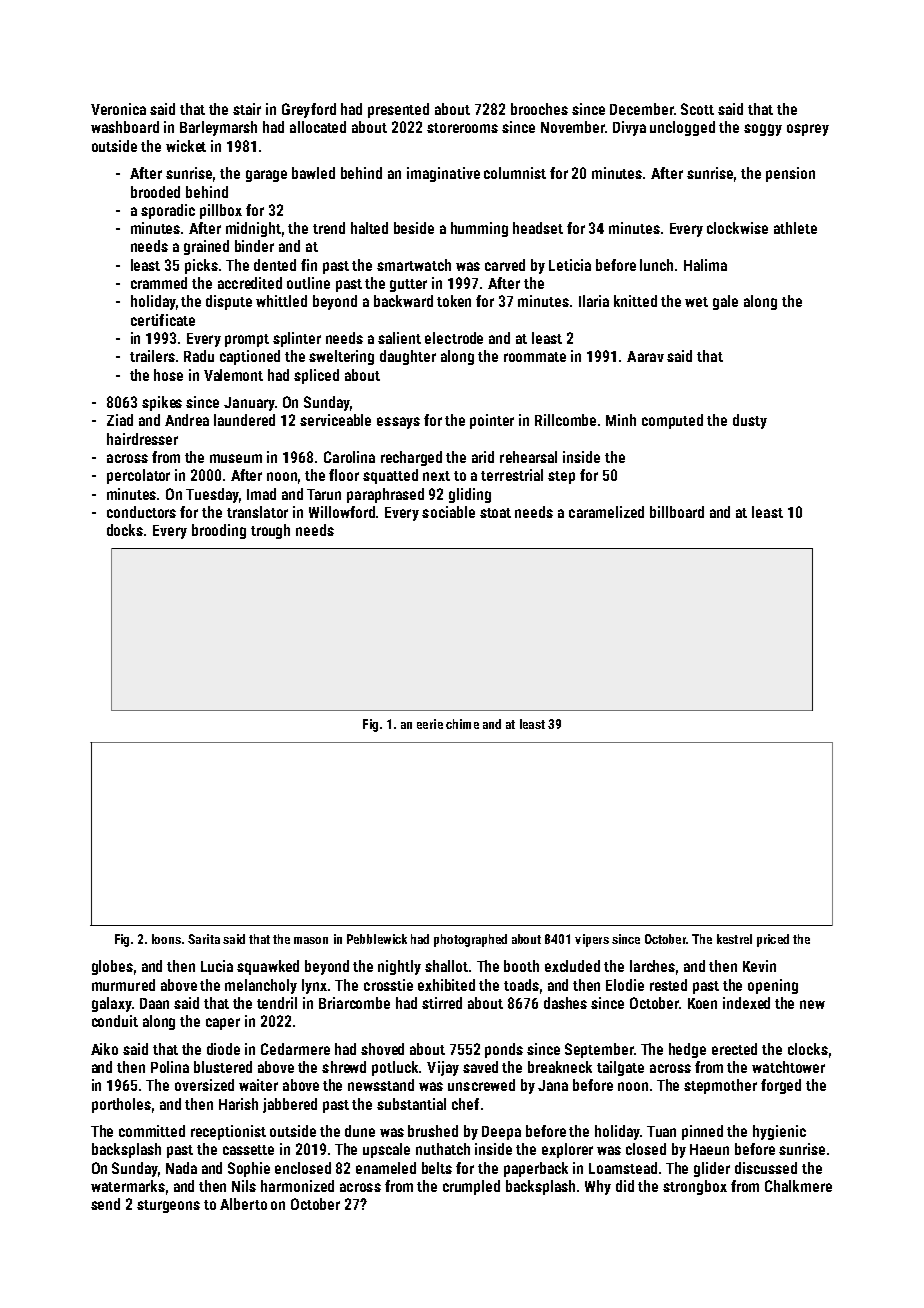 The image size is (924, 1308). Describe the element at coordinates (403, 301) in the screenshot. I see `backward` at that location.
